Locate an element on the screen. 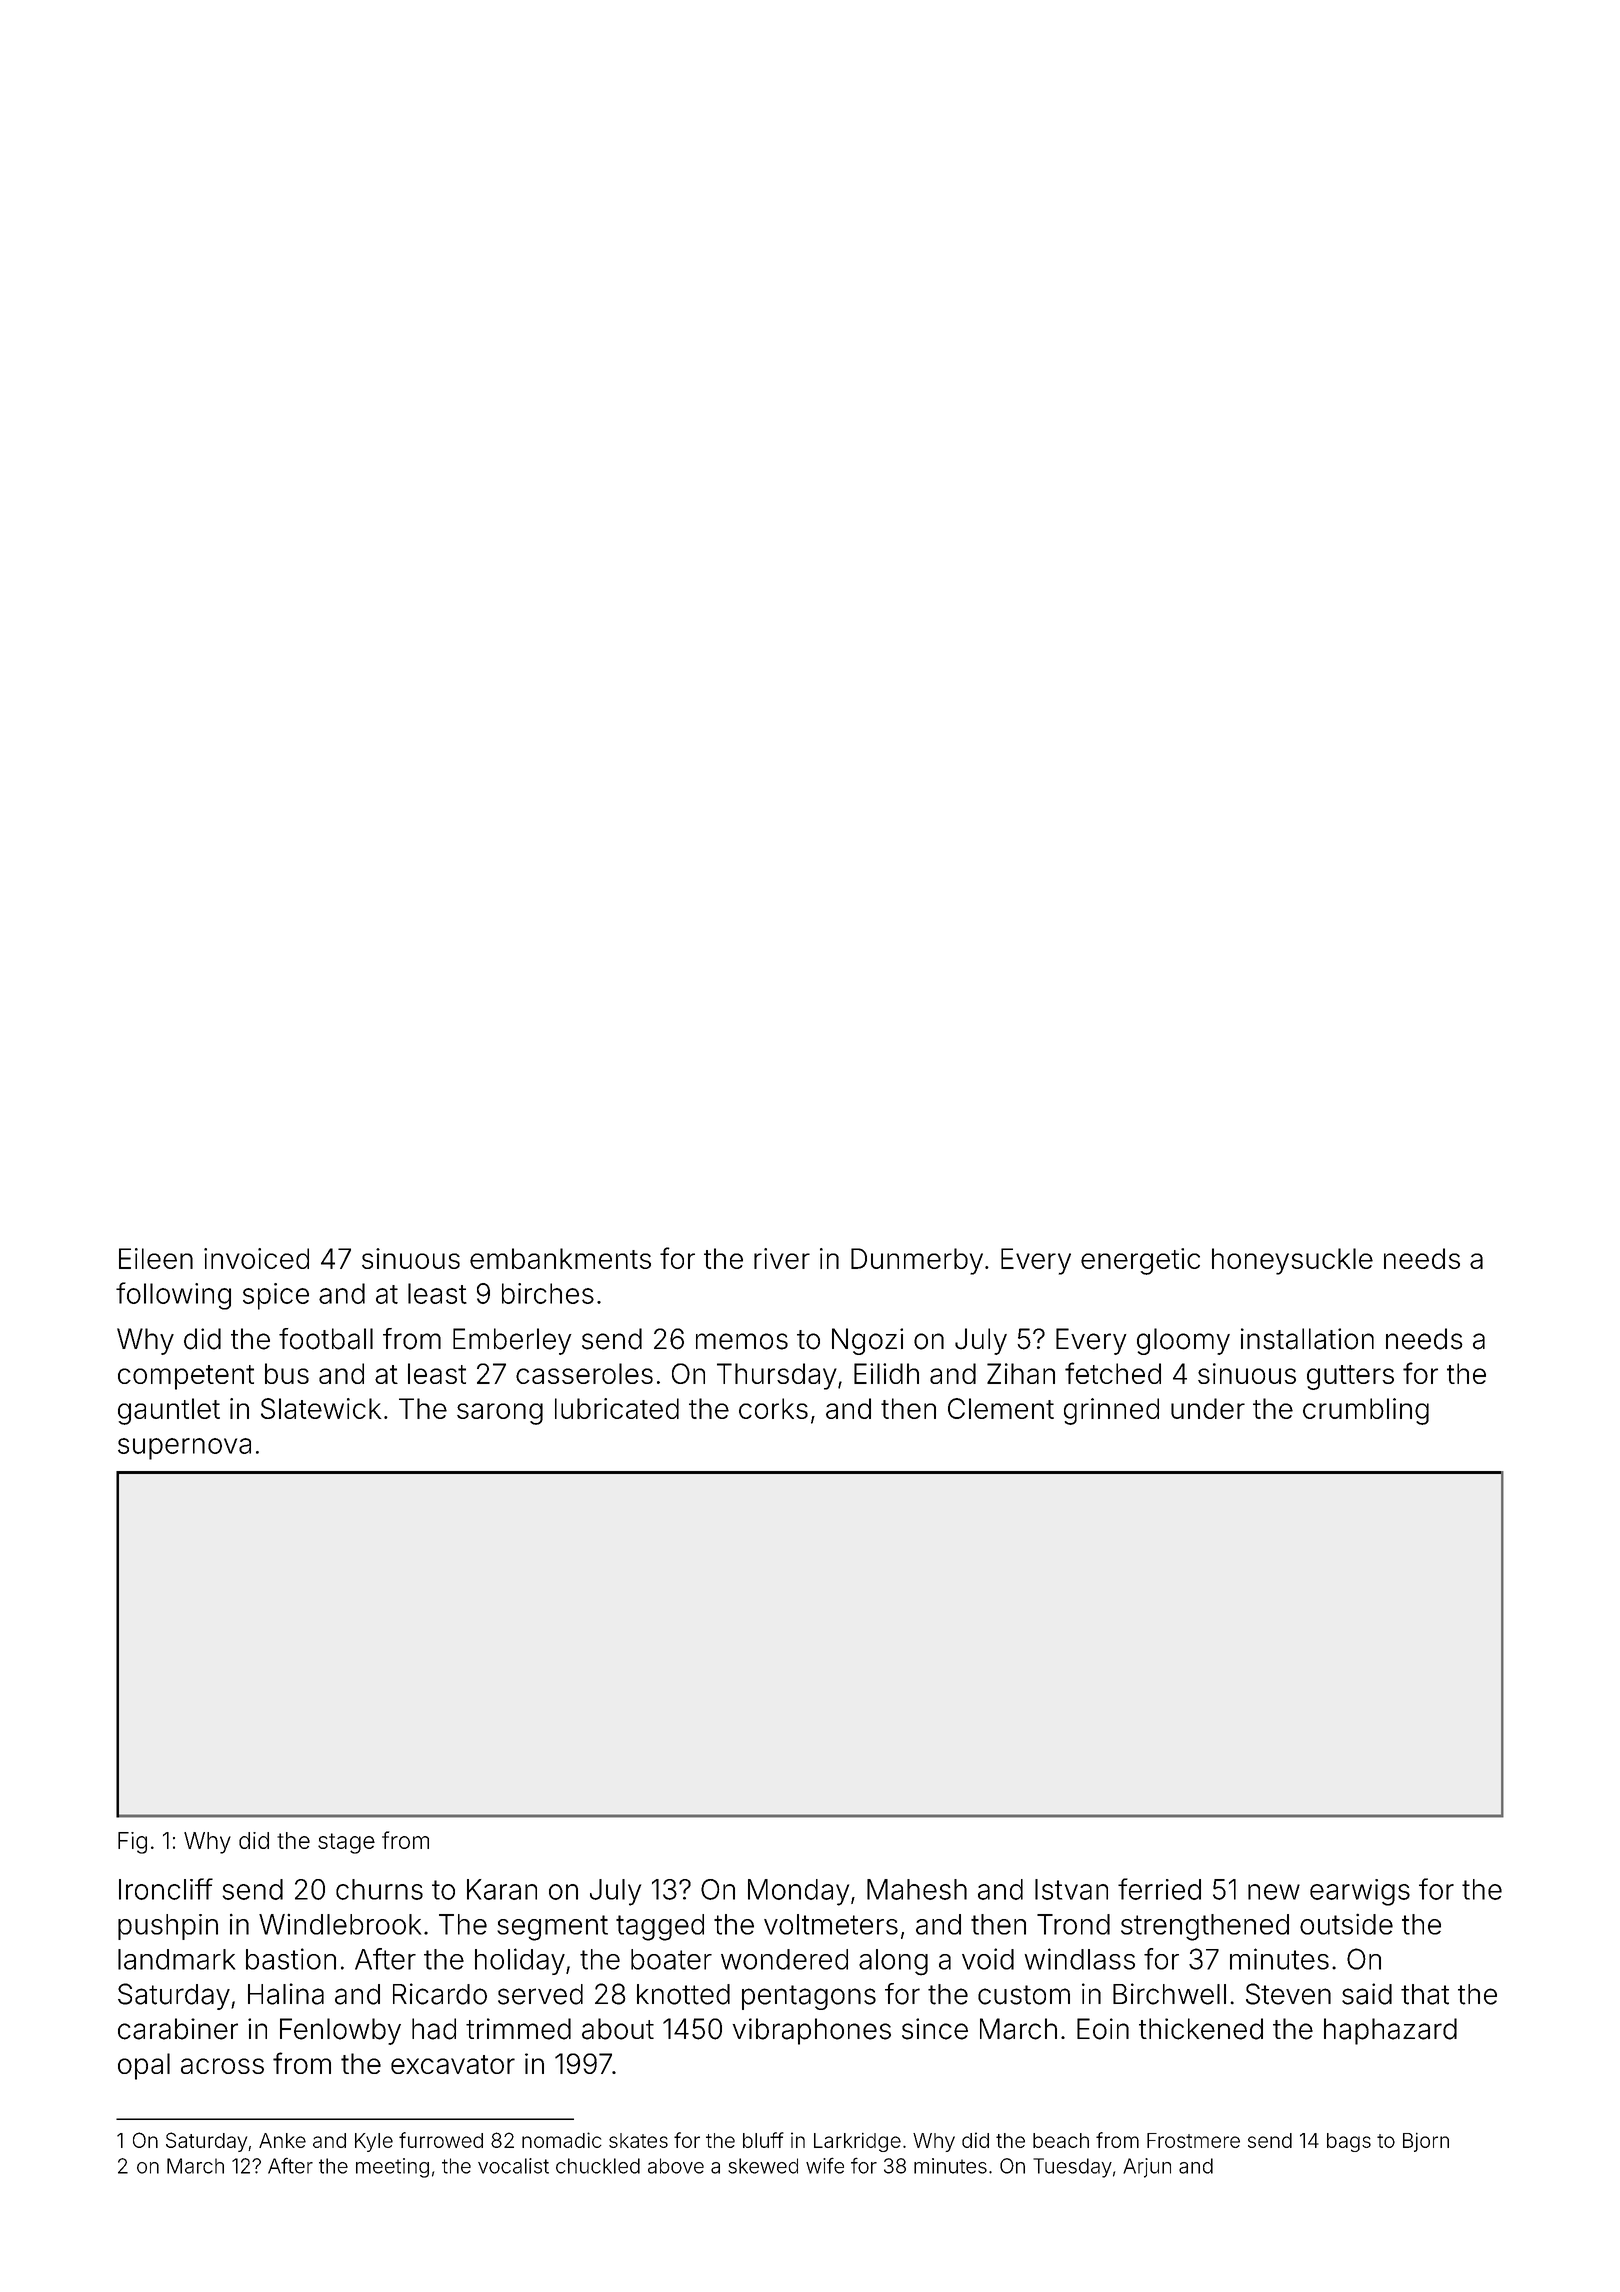 The image size is (1620, 2292). earwigs is located at coordinates (1360, 1892).
